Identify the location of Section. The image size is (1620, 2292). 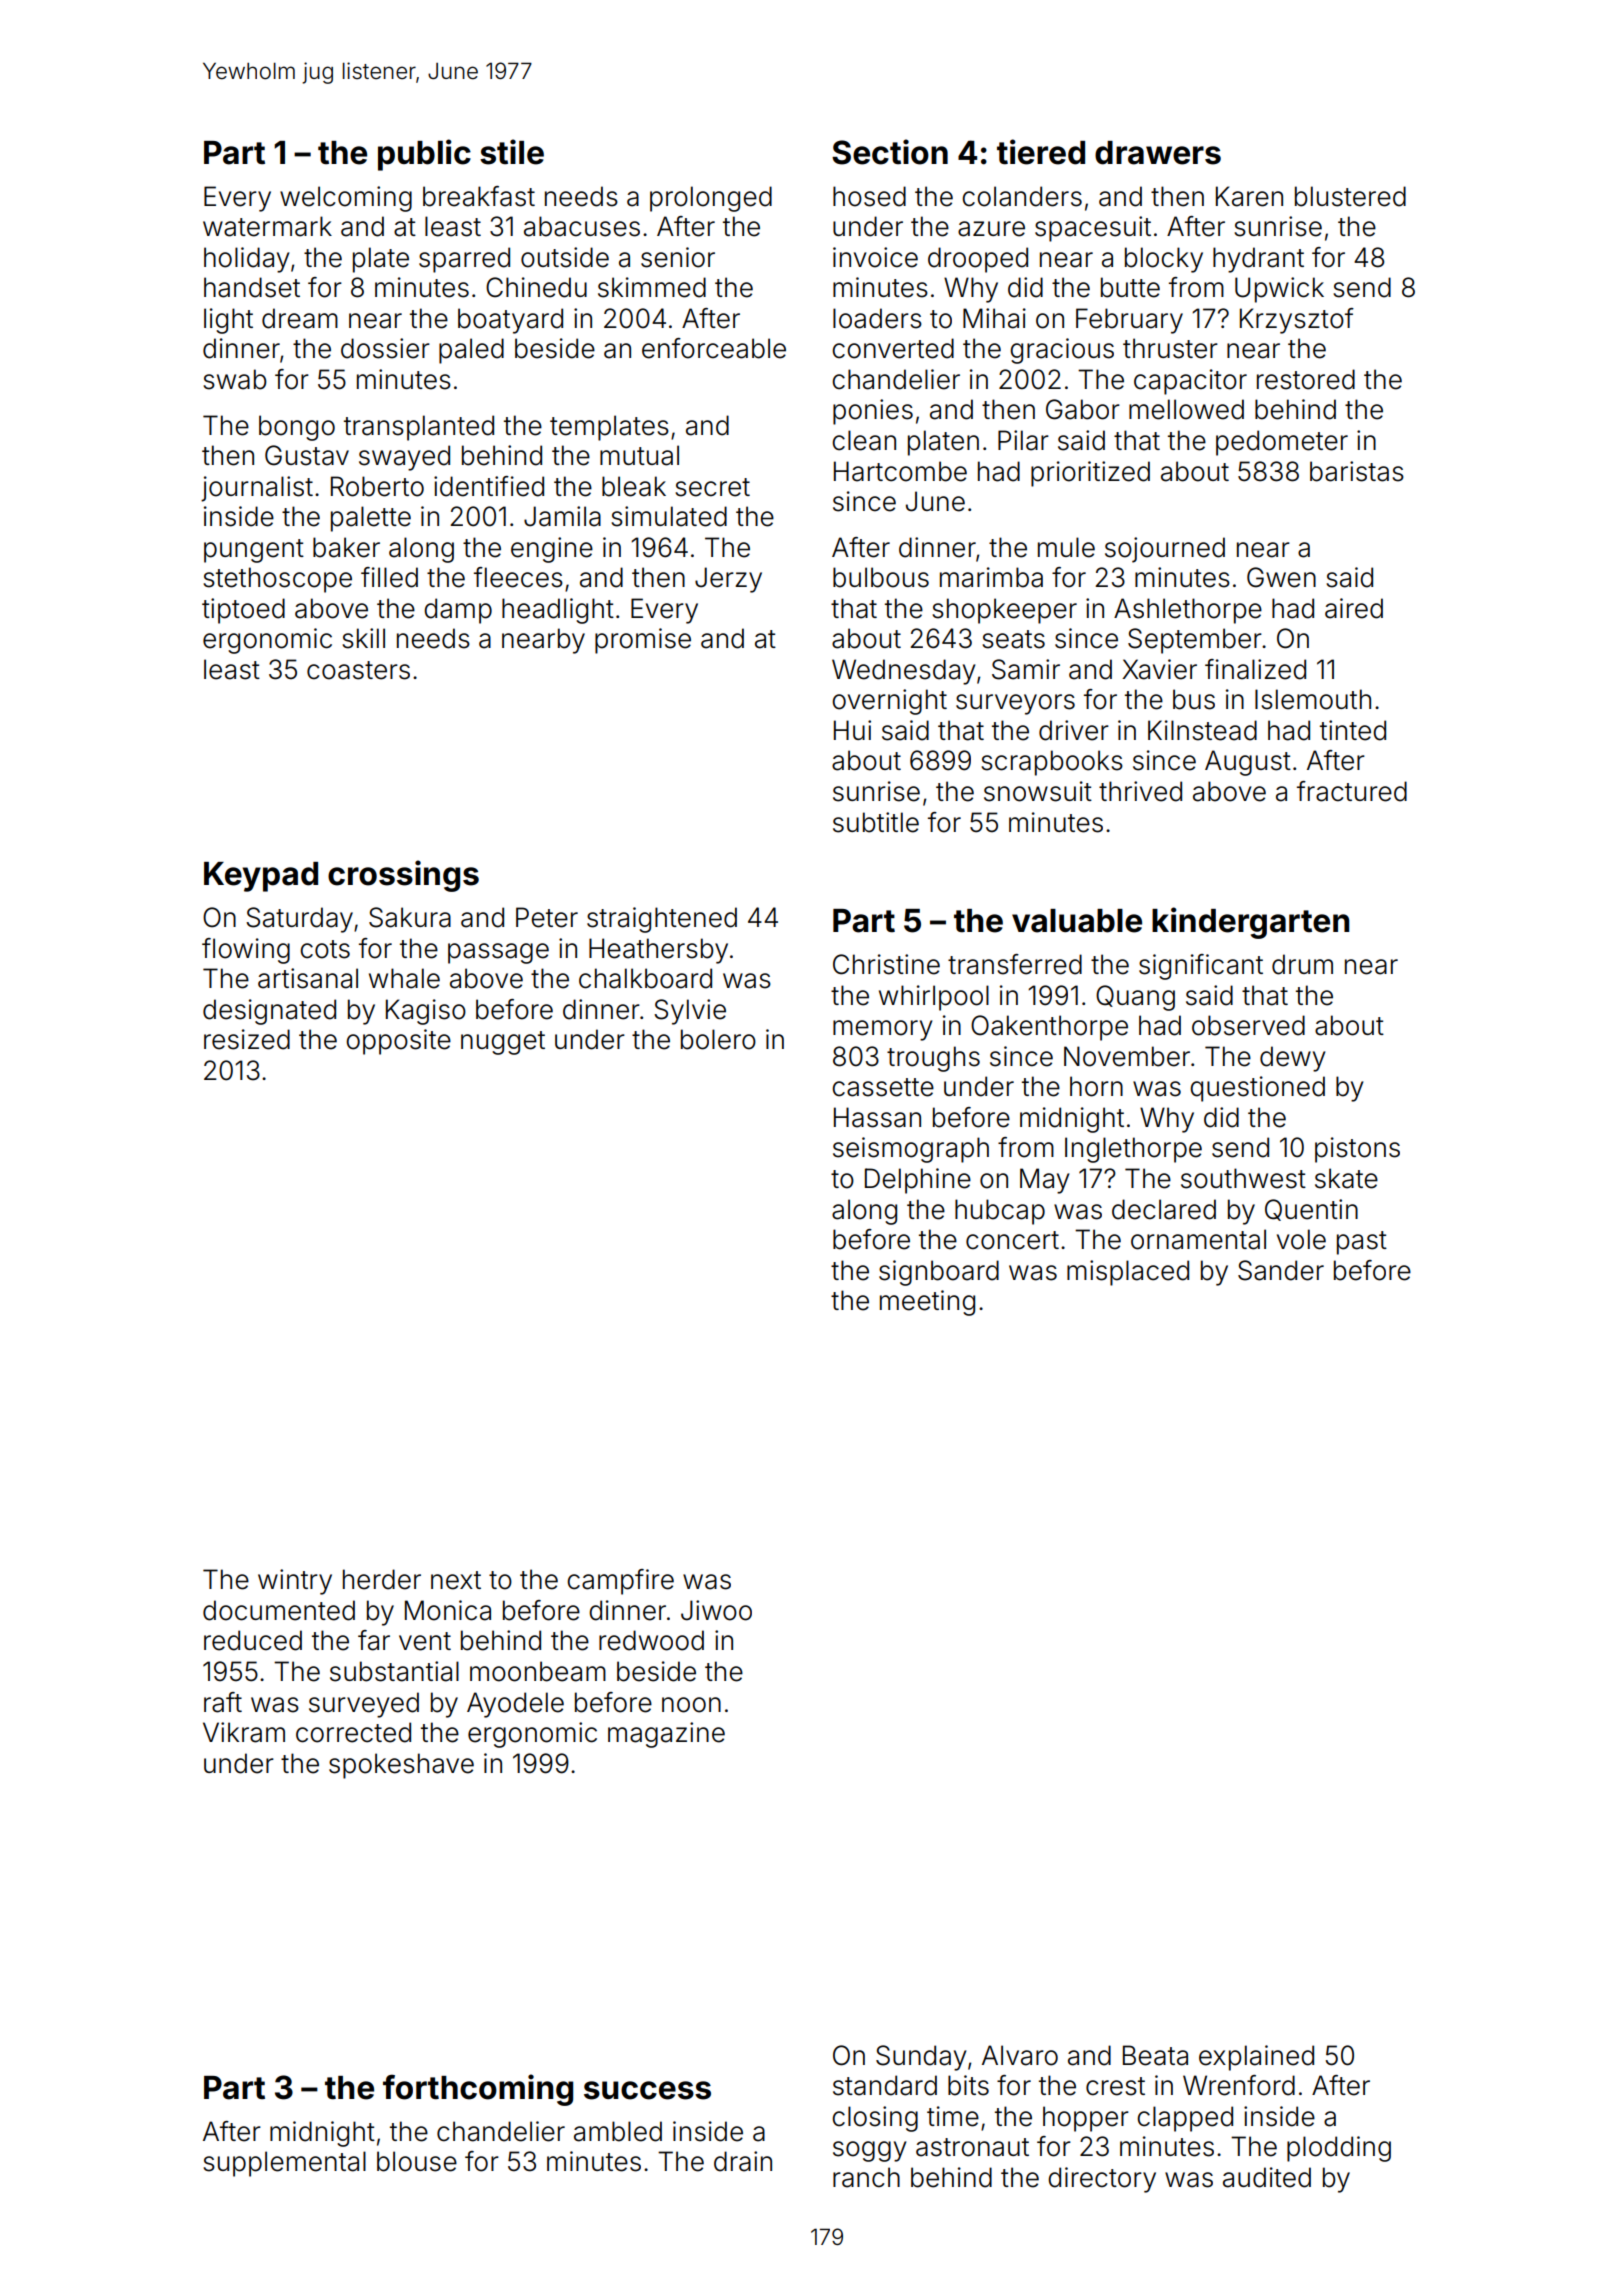
(890, 152).
